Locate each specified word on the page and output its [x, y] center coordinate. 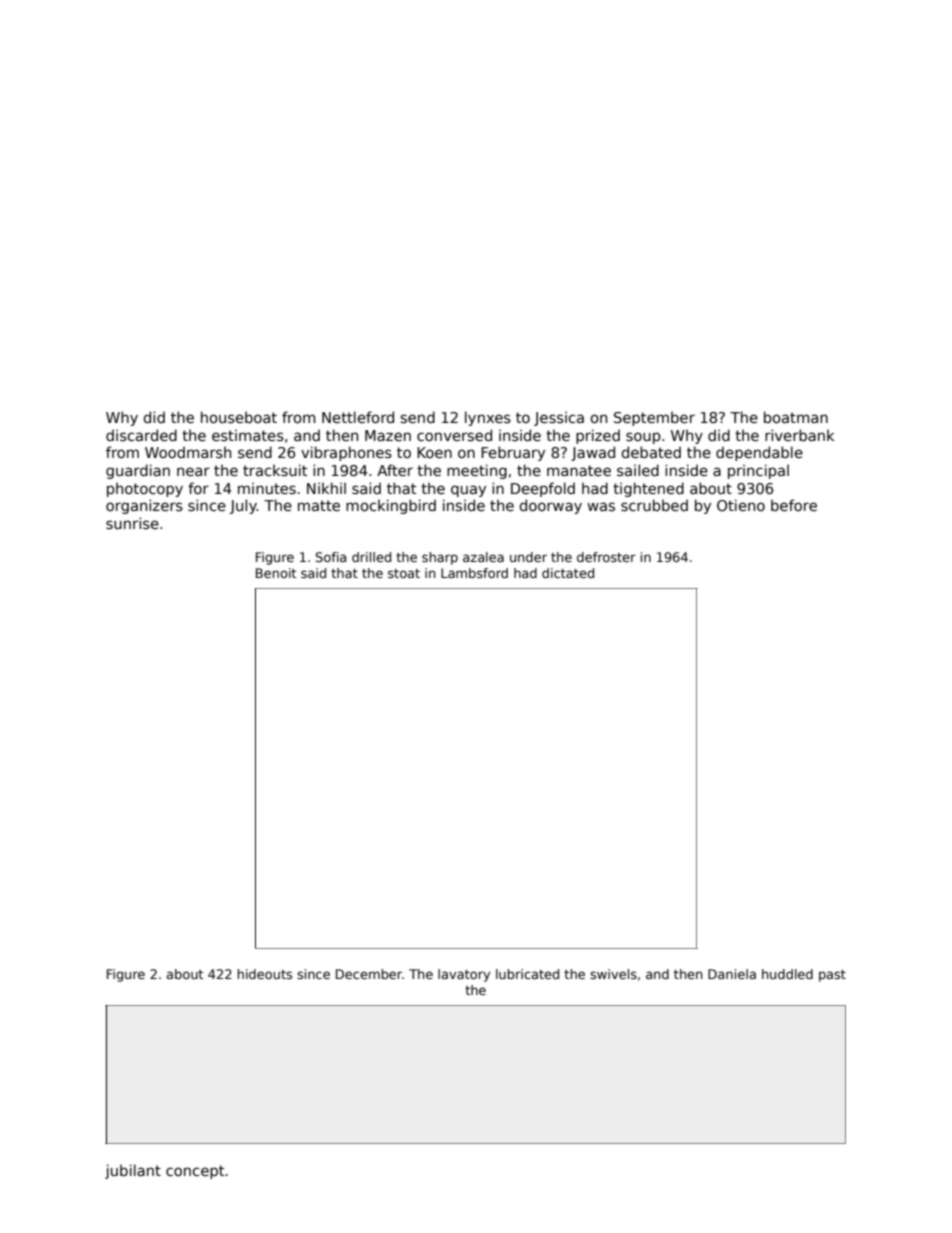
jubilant [133, 1171]
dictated [568, 573]
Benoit [276, 573]
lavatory [464, 975]
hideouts [265, 974]
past [832, 976]
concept [195, 1172]
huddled [787, 974]
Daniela [732, 974]
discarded [141, 435]
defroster [606, 557]
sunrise [132, 523]
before [794, 505]
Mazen [388, 435]
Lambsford [474, 573]
